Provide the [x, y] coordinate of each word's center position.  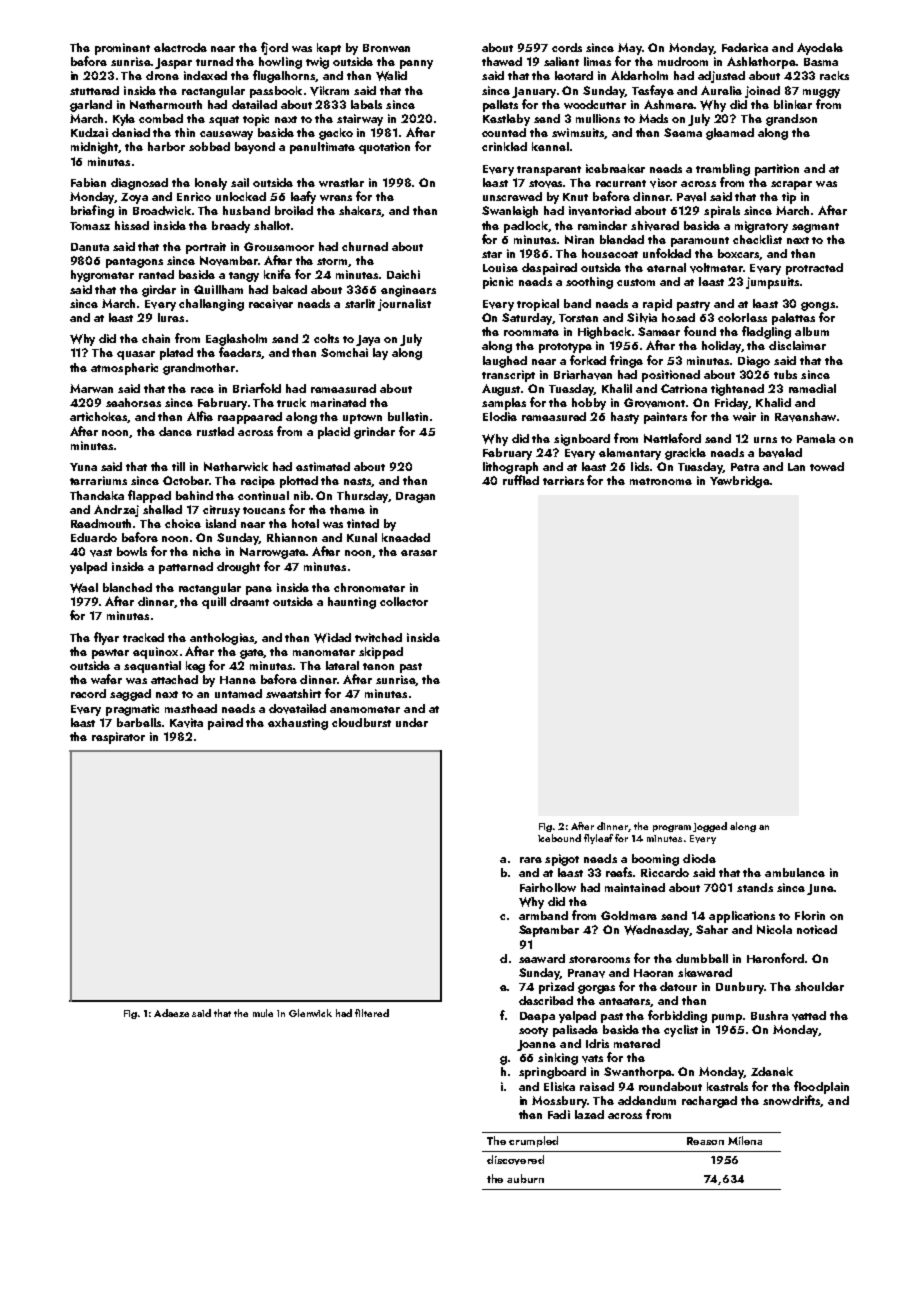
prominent [122, 49]
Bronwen [386, 48]
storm [333, 262]
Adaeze [171, 1013]
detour [678, 986]
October [186, 480]
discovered [515, 1160]
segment [815, 228]
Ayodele [820, 49]
